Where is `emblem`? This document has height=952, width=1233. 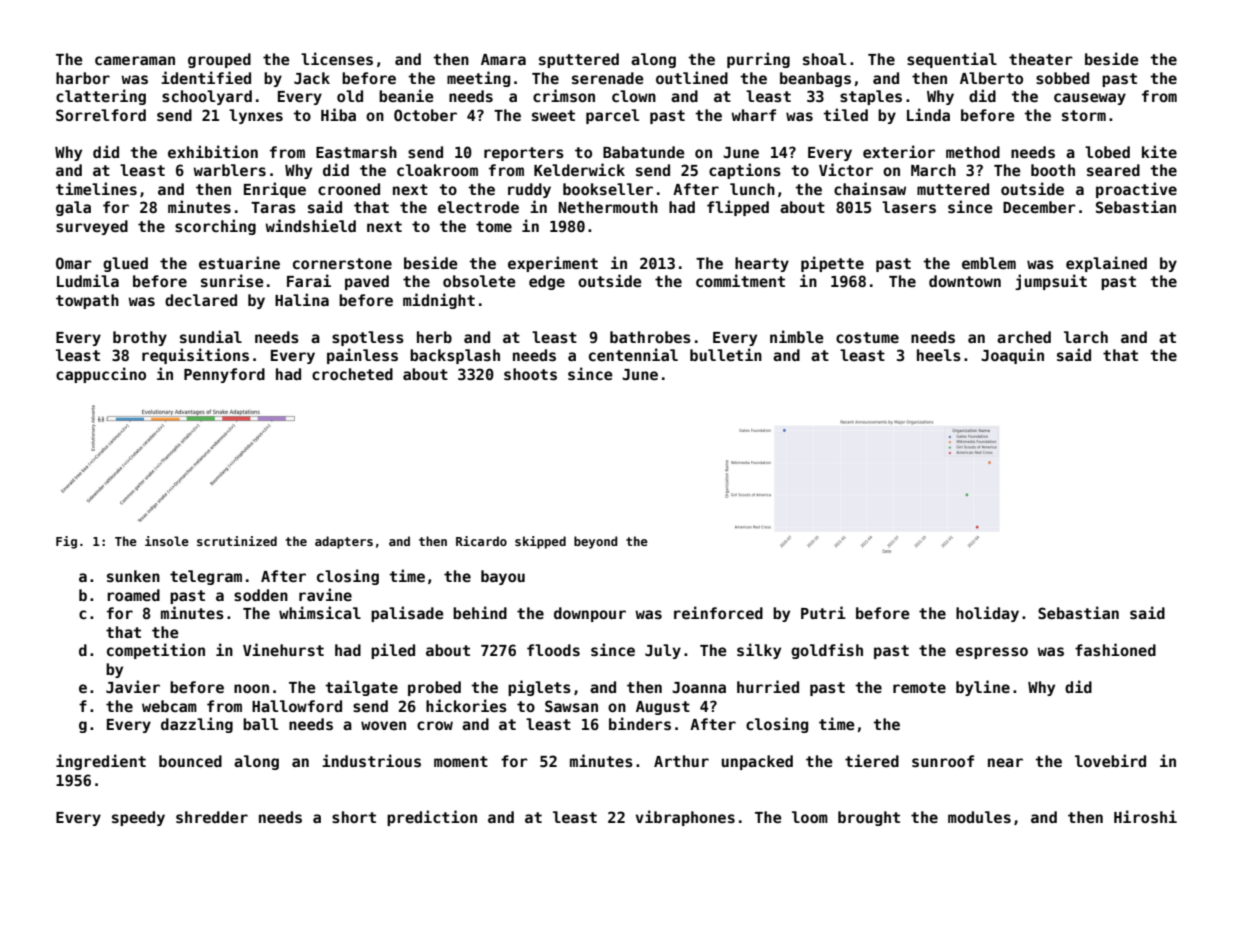 emblem is located at coordinates (989, 263).
